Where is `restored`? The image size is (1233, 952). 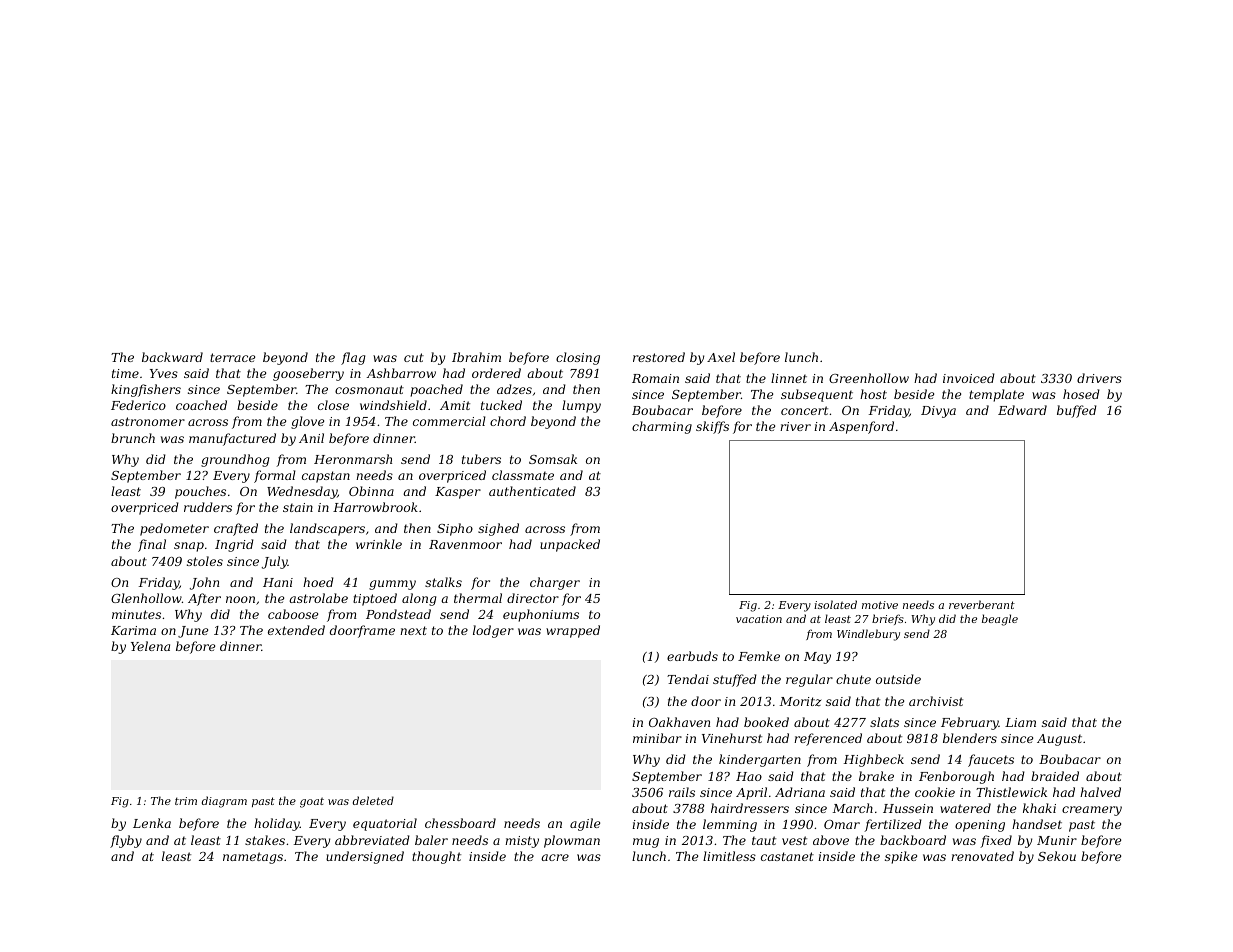 restored is located at coordinates (659, 357).
